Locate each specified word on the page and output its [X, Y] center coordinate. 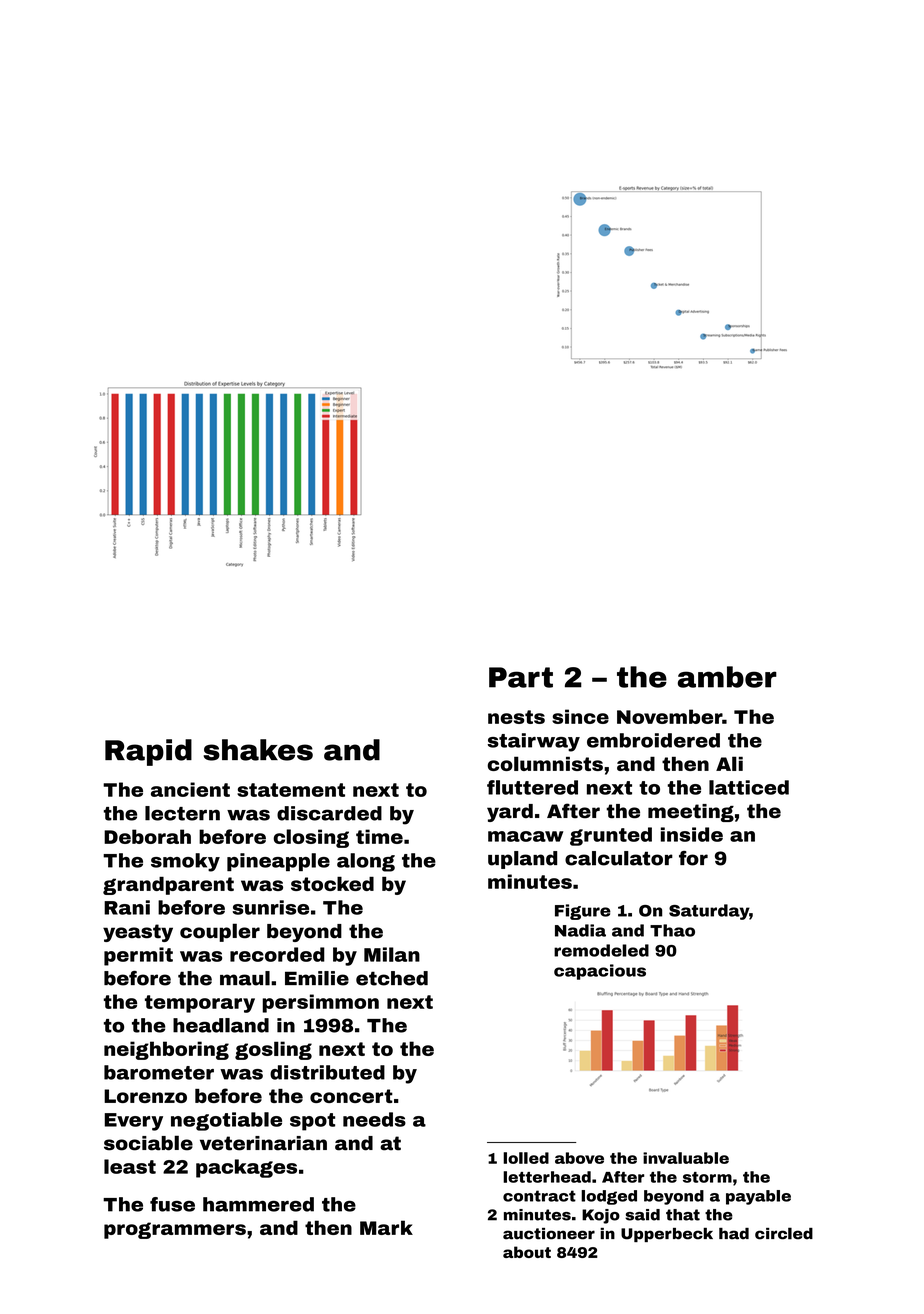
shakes [258, 750]
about [527, 1252]
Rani [127, 907]
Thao [672, 930]
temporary [200, 1004]
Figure [583, 912]
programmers [175, 1230]
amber [727, 677]
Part [521, 677]
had [734, 1234]
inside [692, 834]
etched [392, 978]
